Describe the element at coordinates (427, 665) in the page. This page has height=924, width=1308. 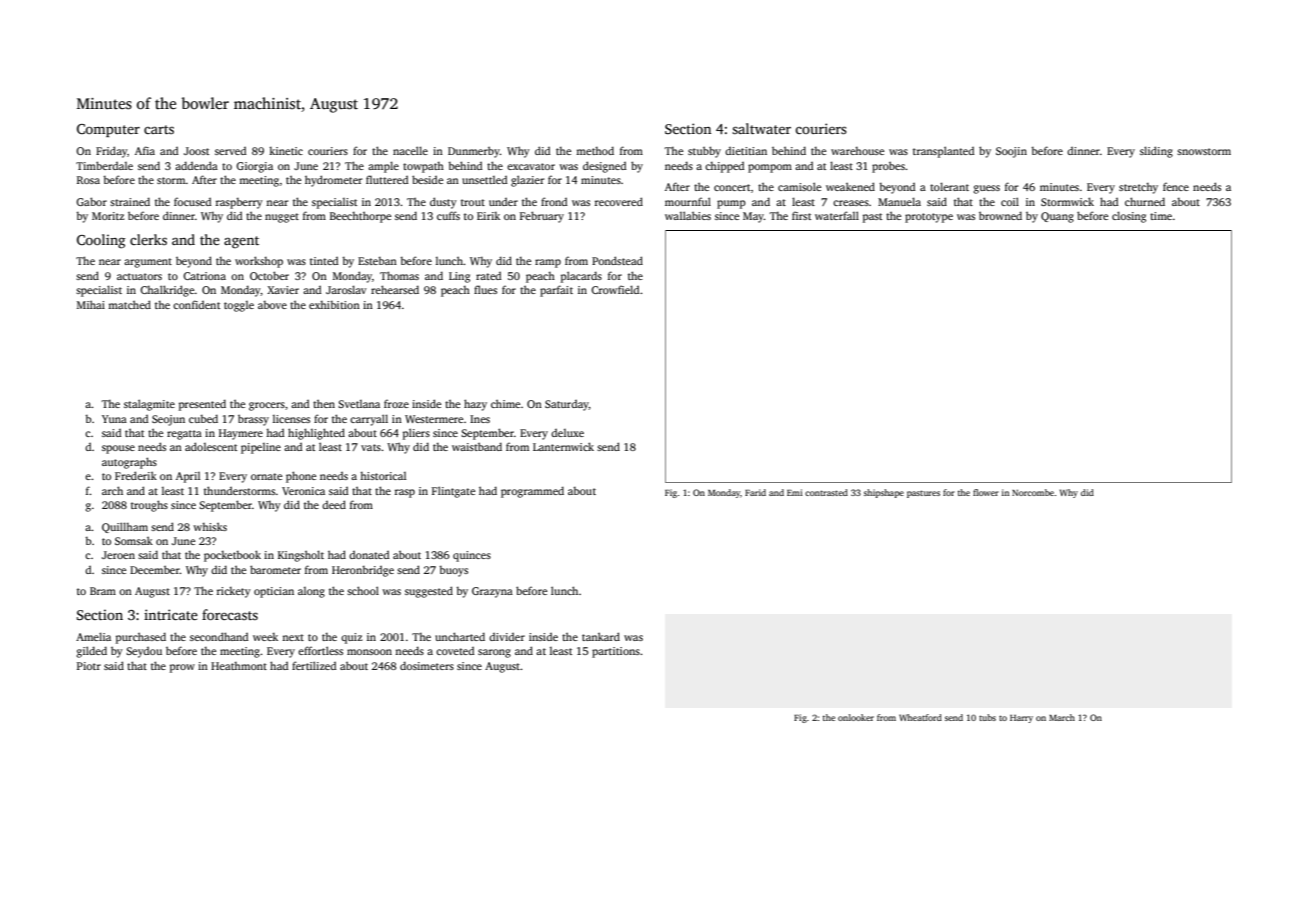
I see `dosimeters` at that location.
